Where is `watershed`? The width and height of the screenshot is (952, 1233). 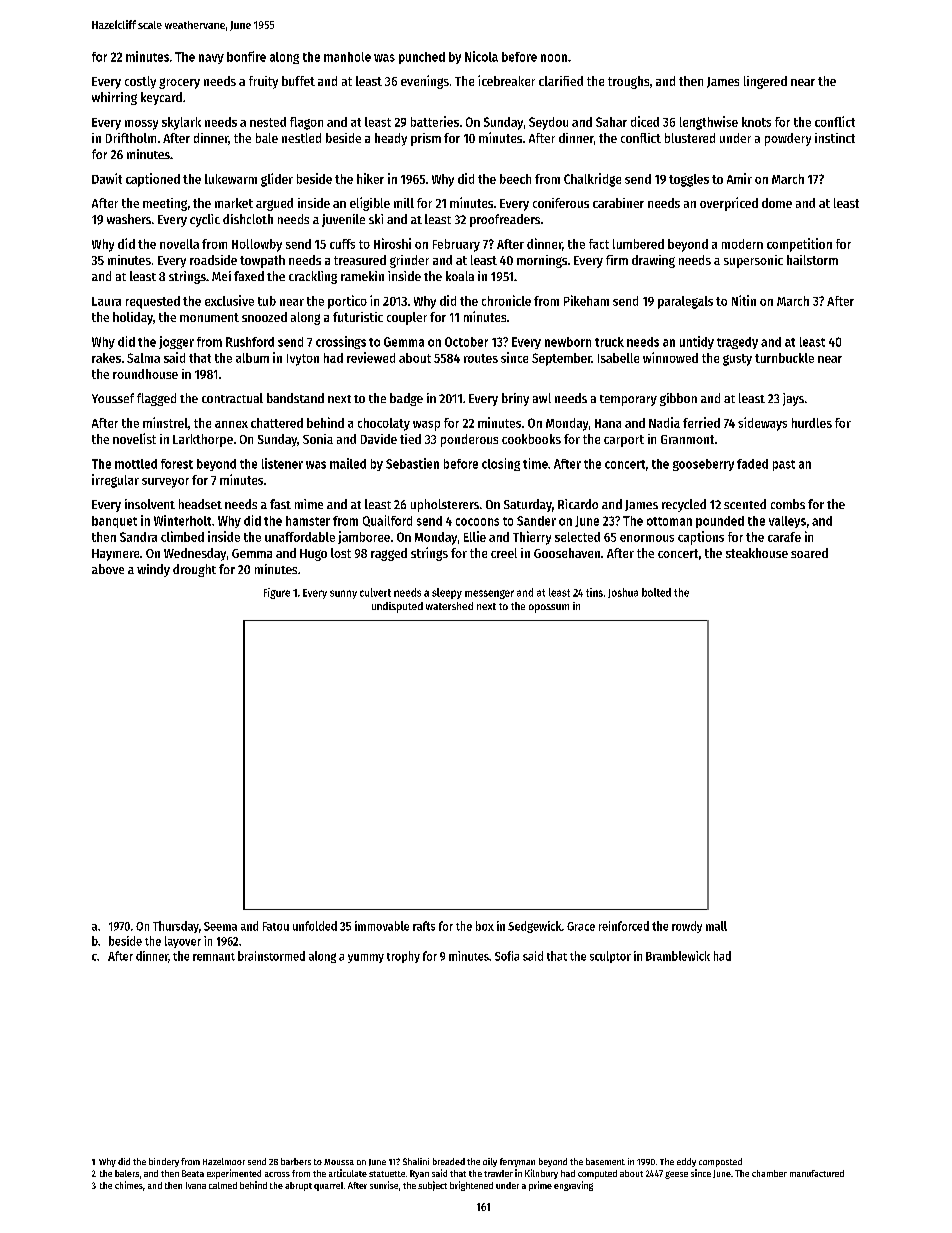
watershed is located at coordinates (449, 606).
